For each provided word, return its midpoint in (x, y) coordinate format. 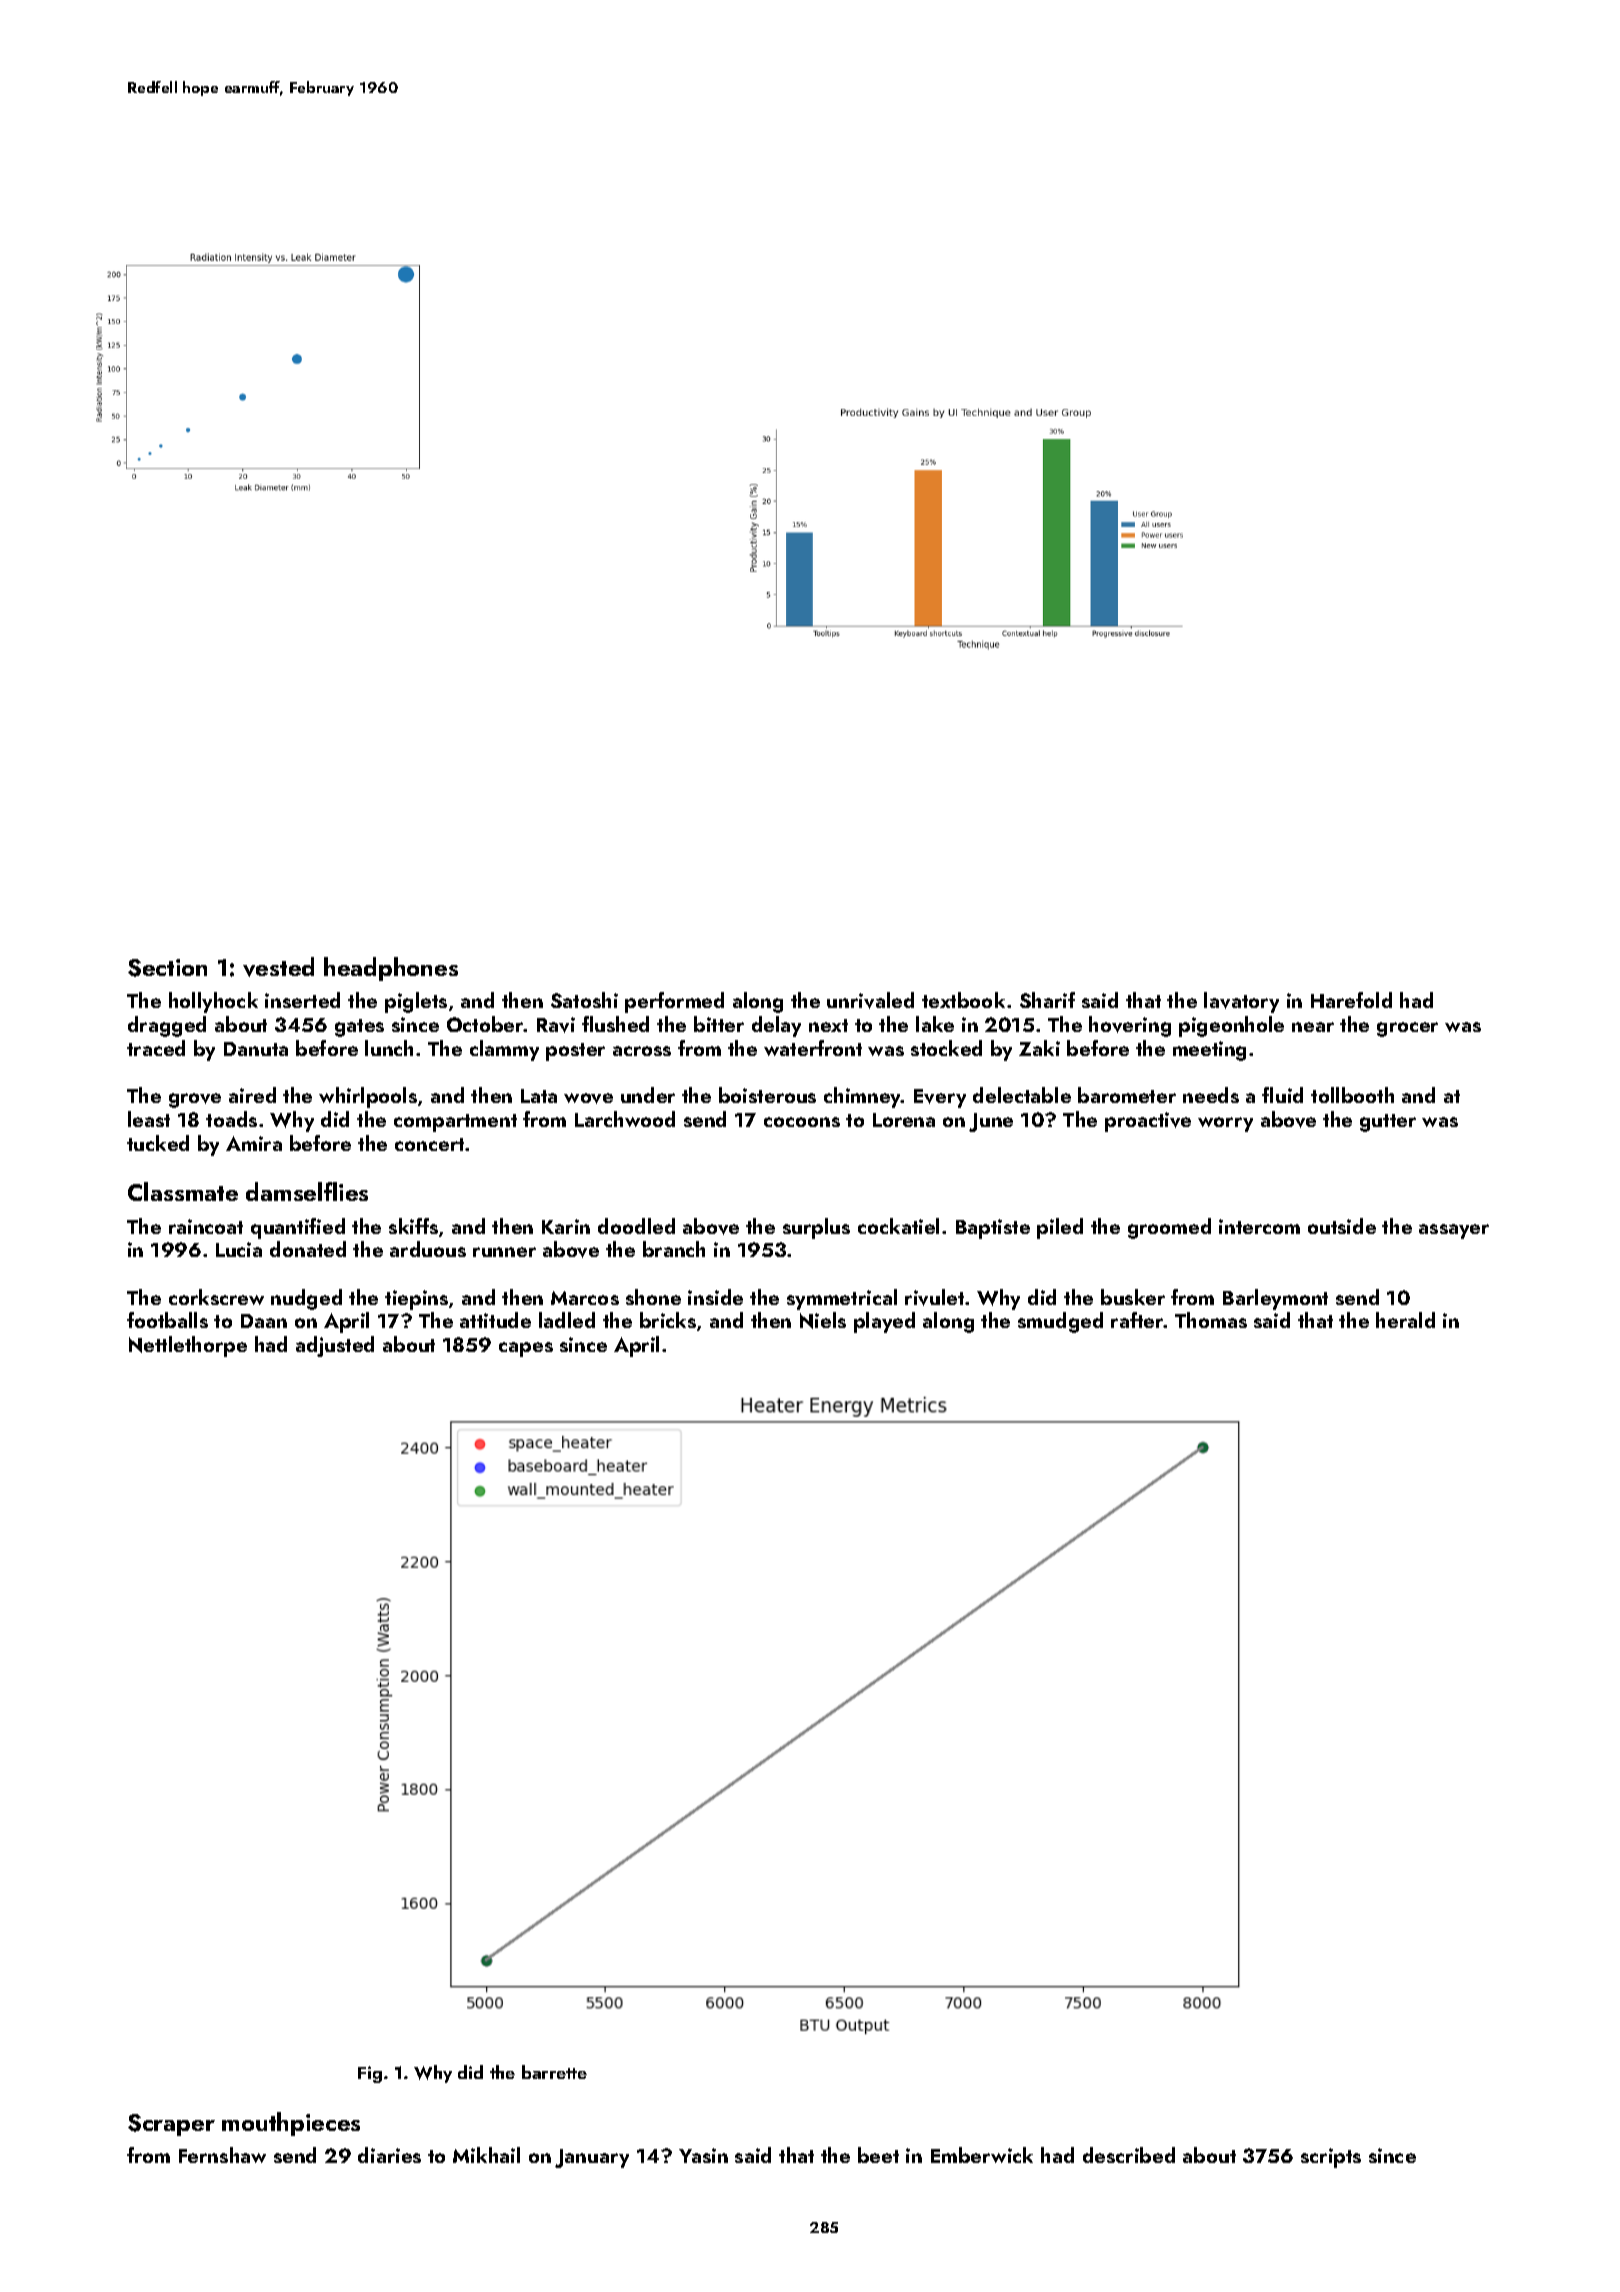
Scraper (171, 2125)
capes (526, 1349)
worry (1225, 1124)
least (149, 1119)
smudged (1060, 1322)
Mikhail (486, 2155)
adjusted (335, 1346)
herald (1405, 1320)
